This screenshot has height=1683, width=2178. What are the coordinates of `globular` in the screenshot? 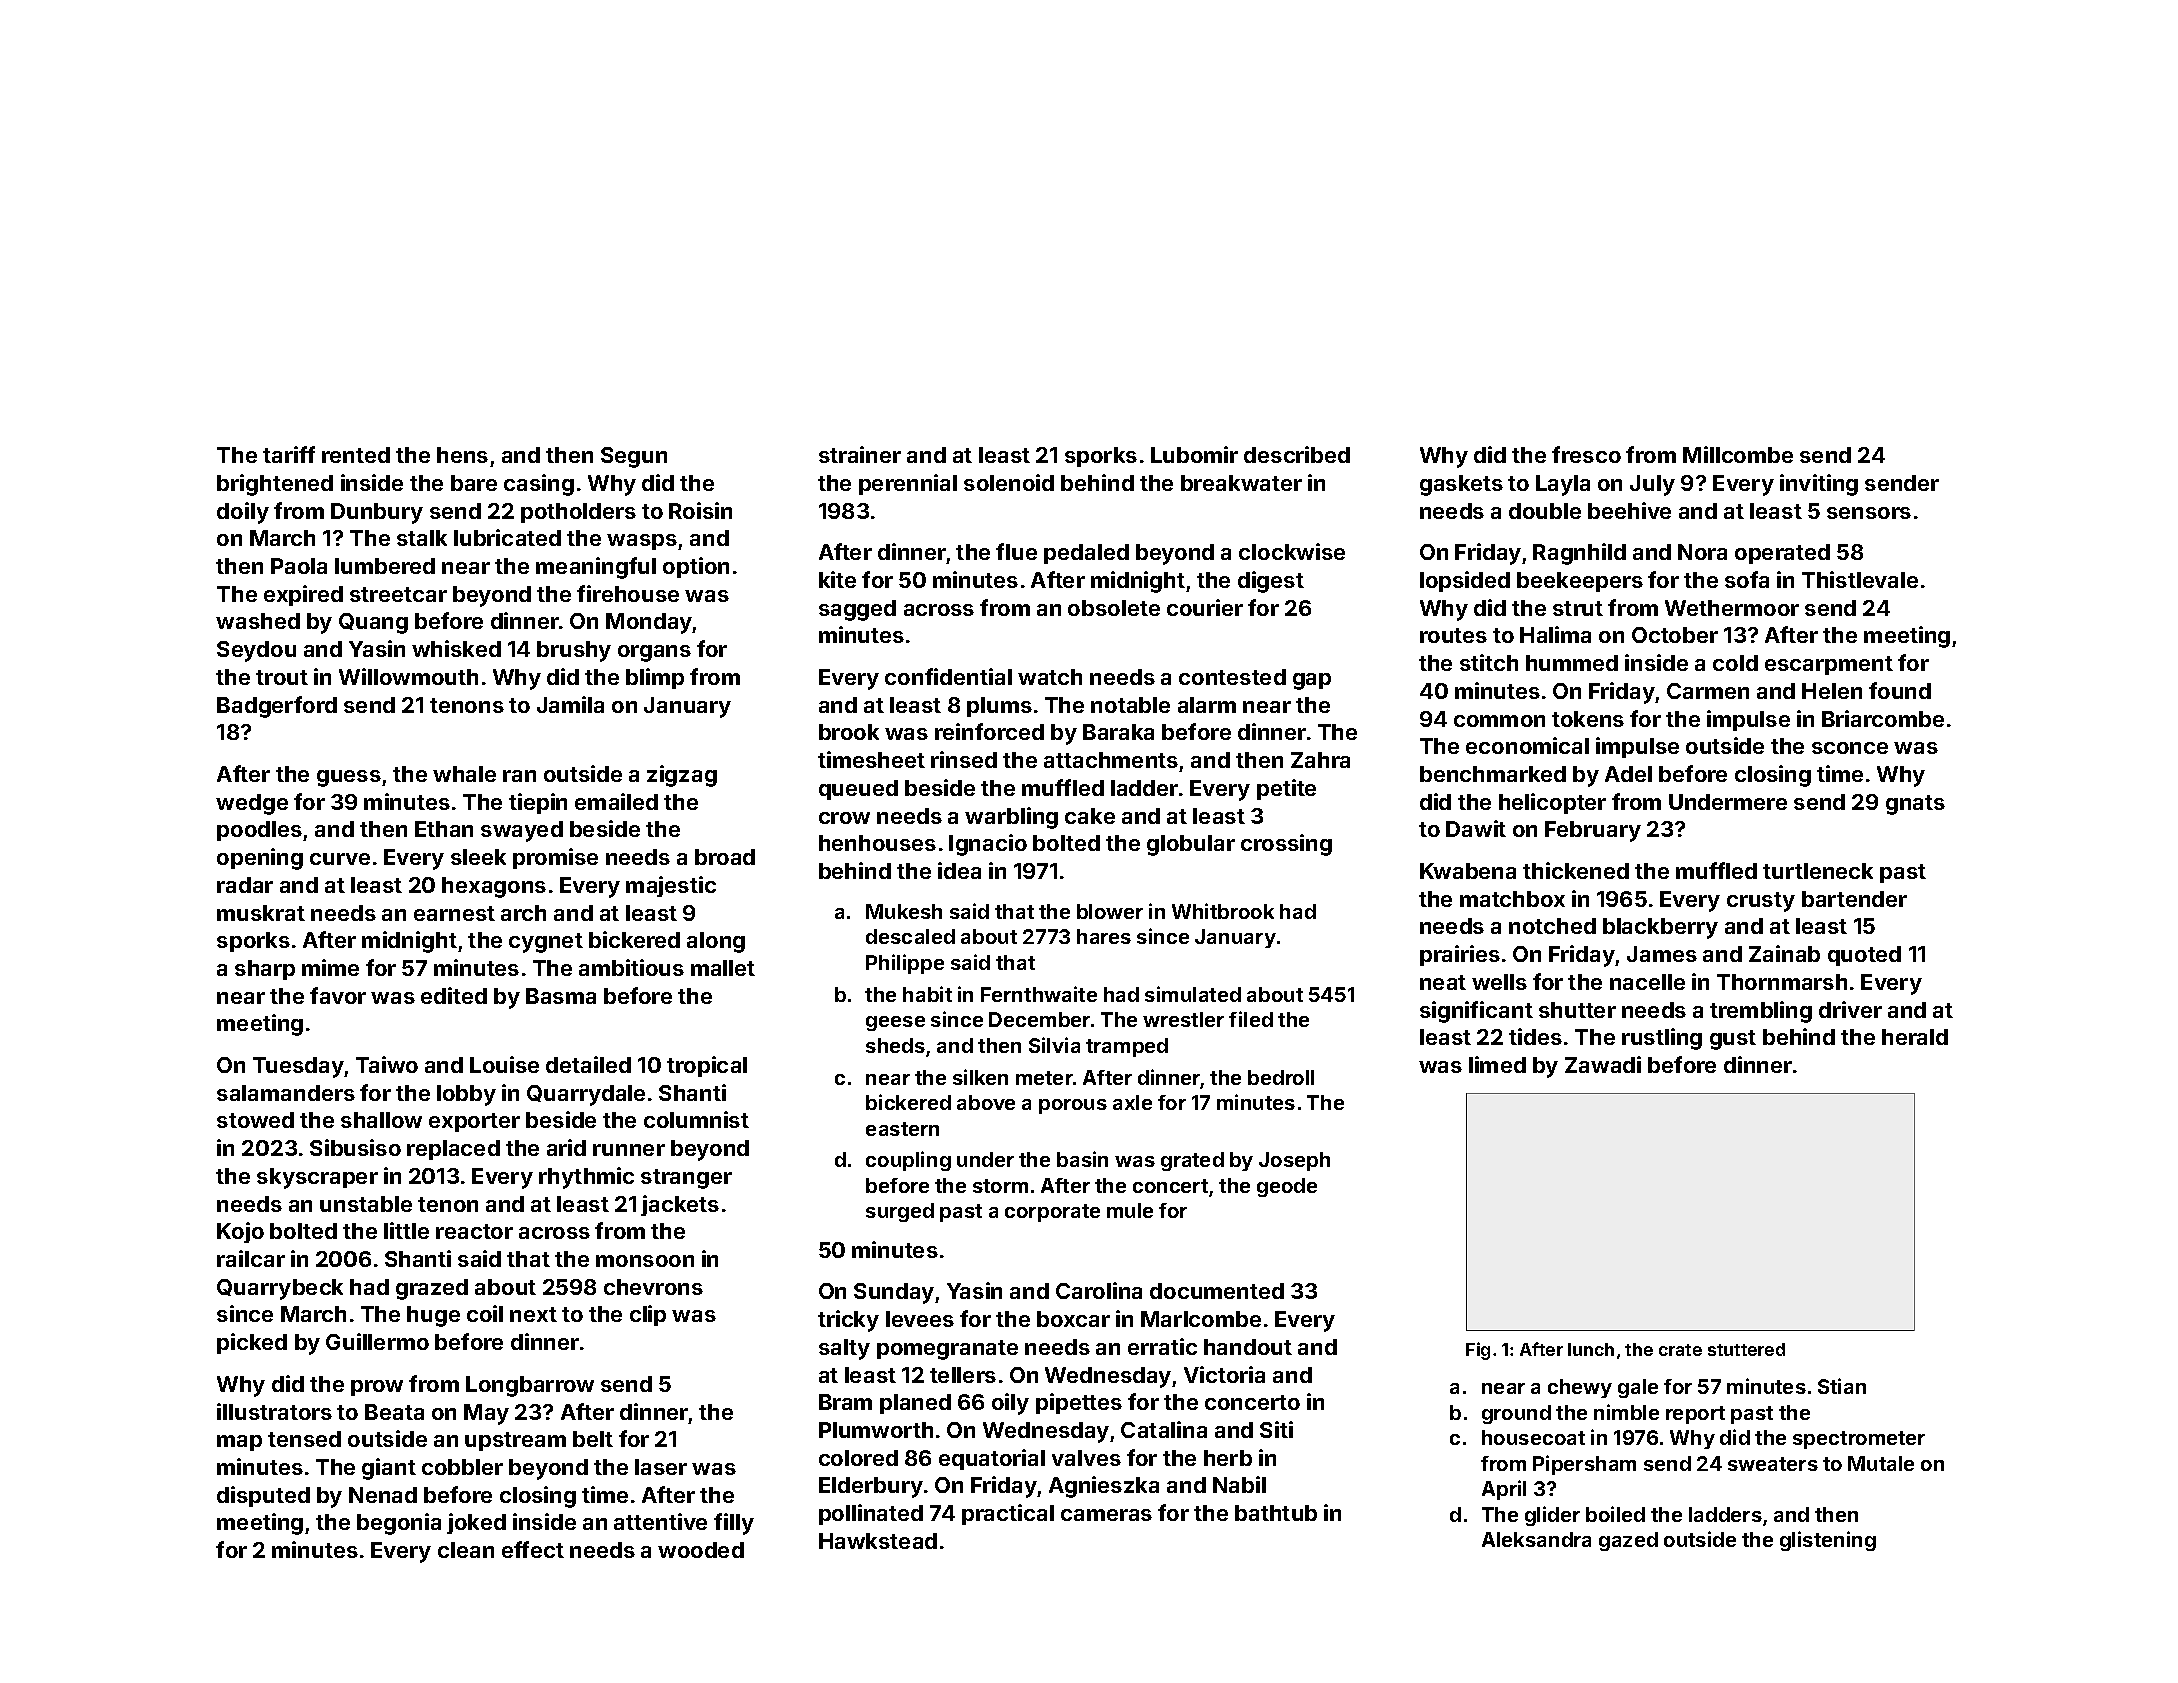 It's located at (1191, 845).
